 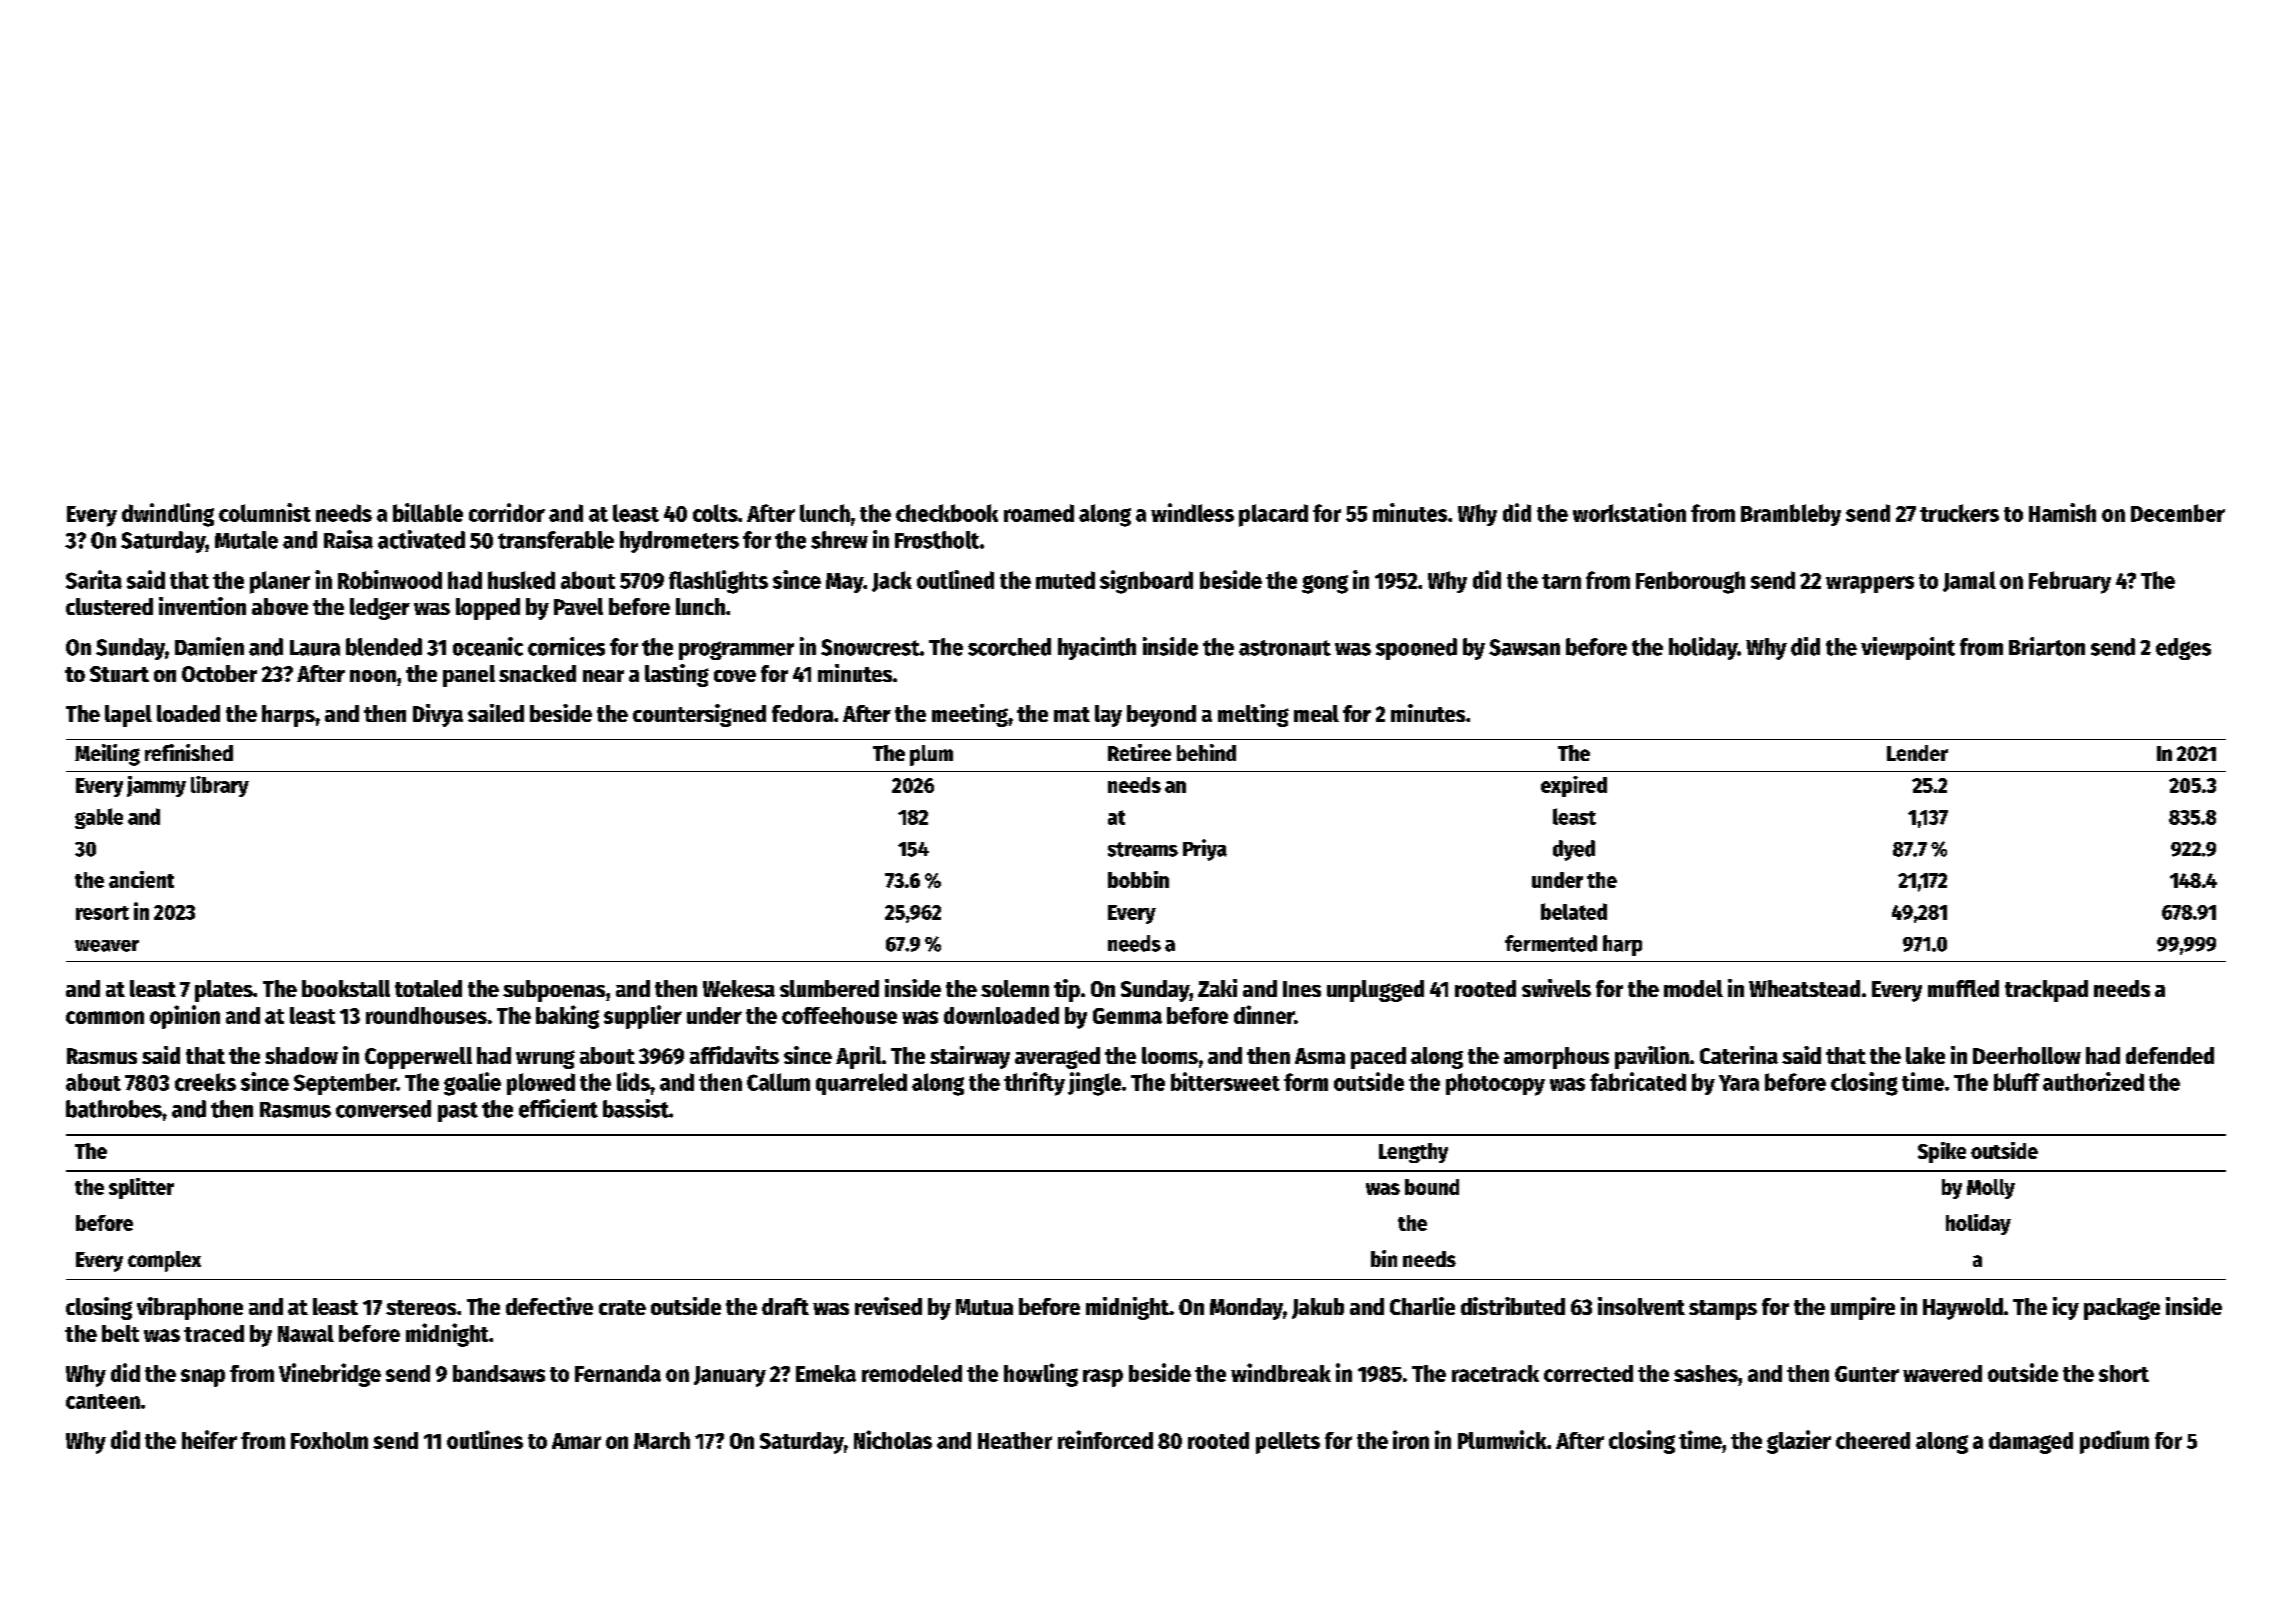 I want to click on Brambleby, so click(x=1791, y=515).
